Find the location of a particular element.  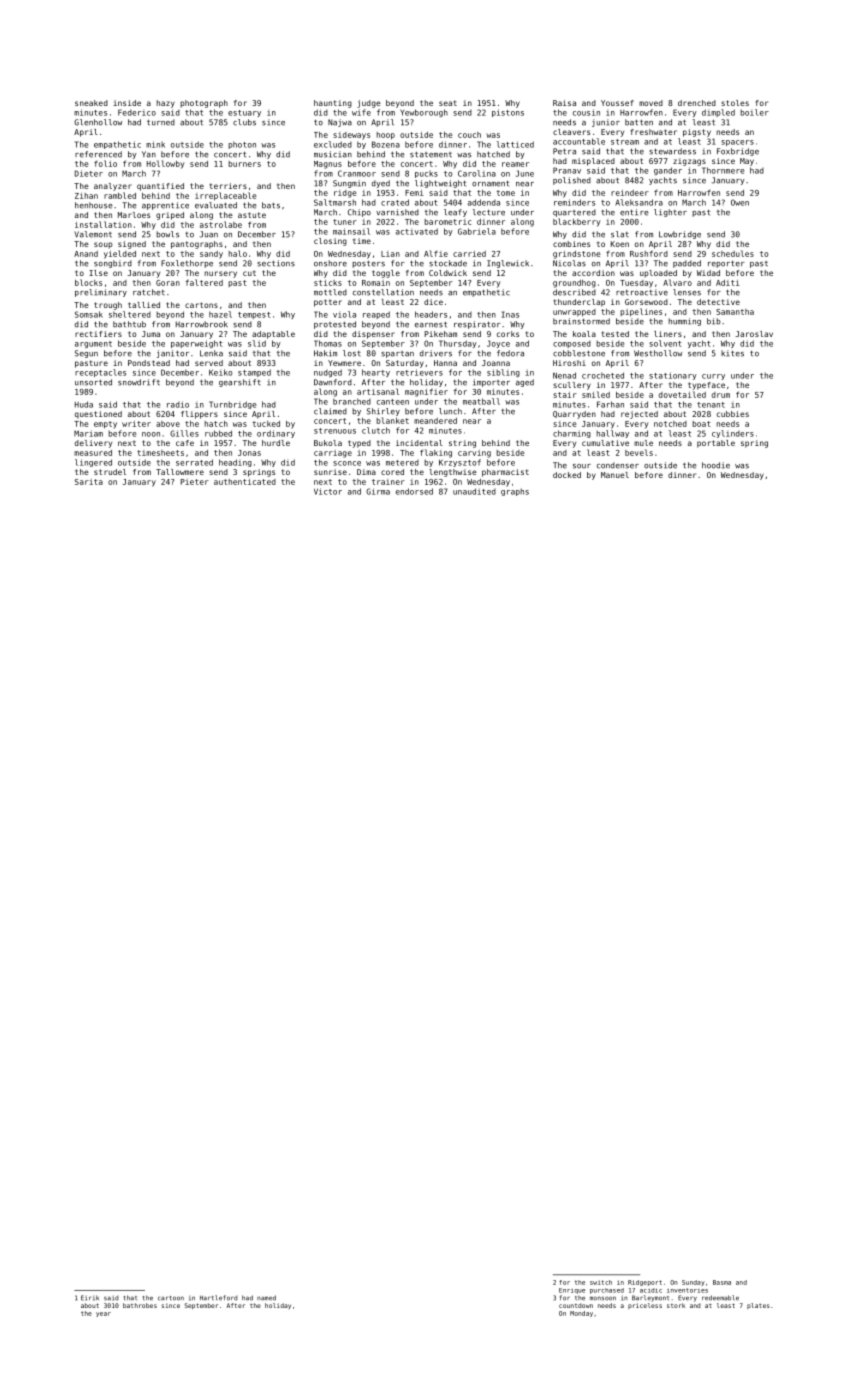

Westhollow is located at coordinates (658, 353).
